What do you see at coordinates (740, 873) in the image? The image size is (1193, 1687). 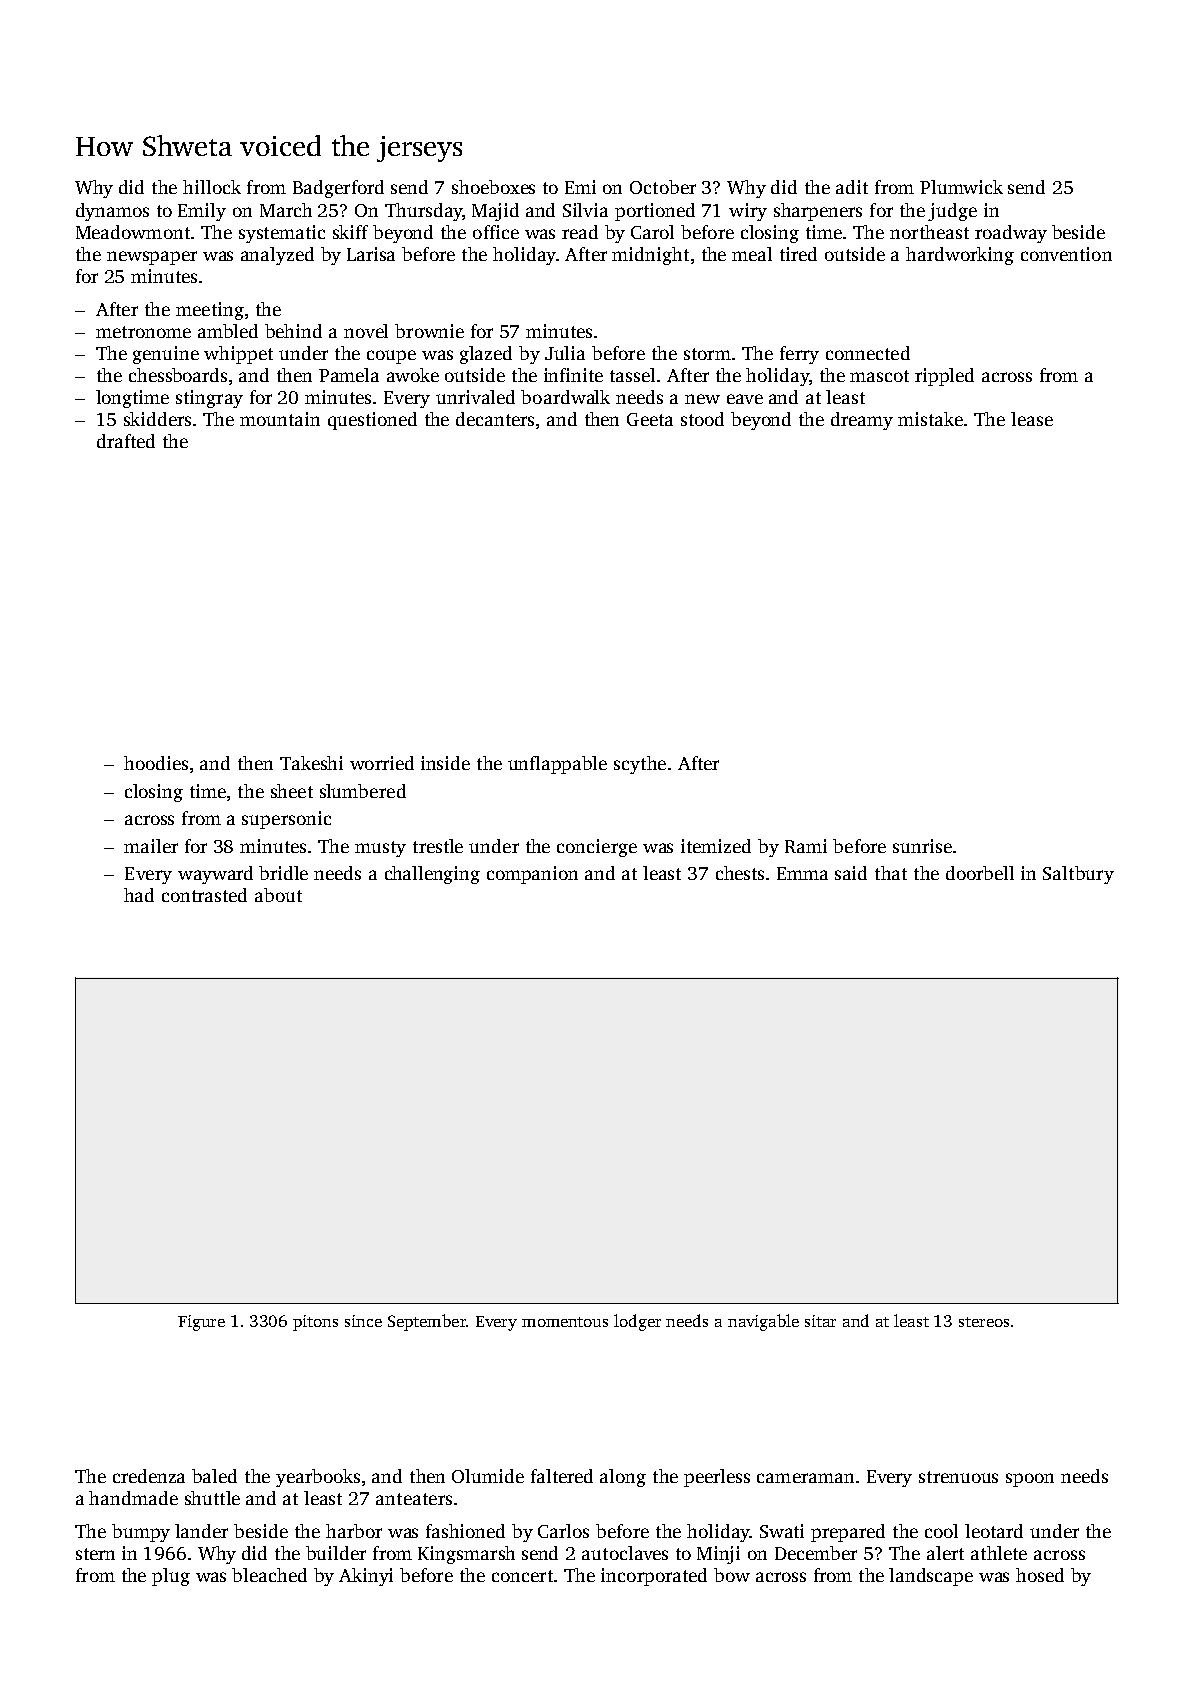 I see `chests` at bounding box center [740, 873].
